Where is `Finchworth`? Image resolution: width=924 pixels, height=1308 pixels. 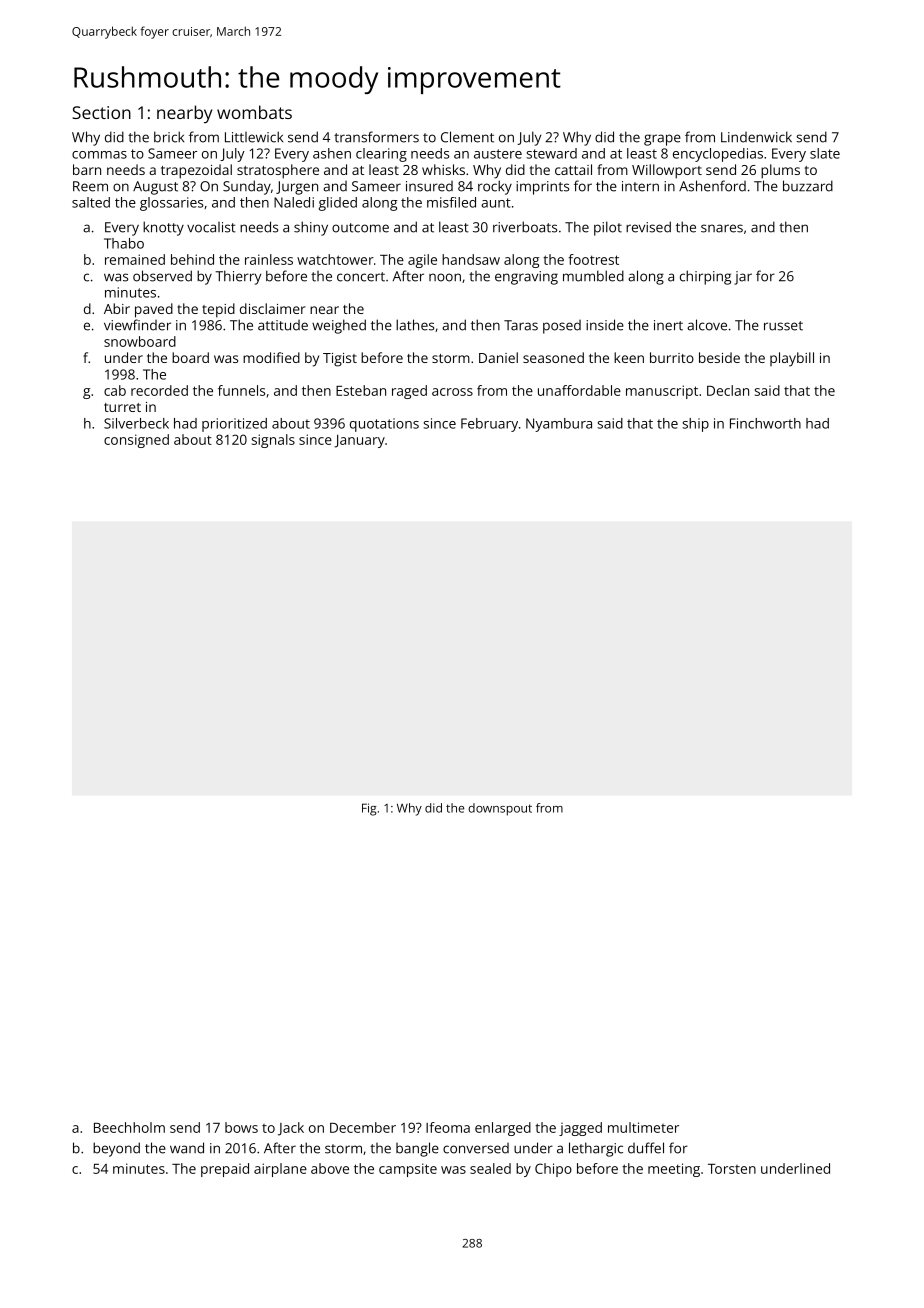 Finchworth is located at coordinates (765, 423).
